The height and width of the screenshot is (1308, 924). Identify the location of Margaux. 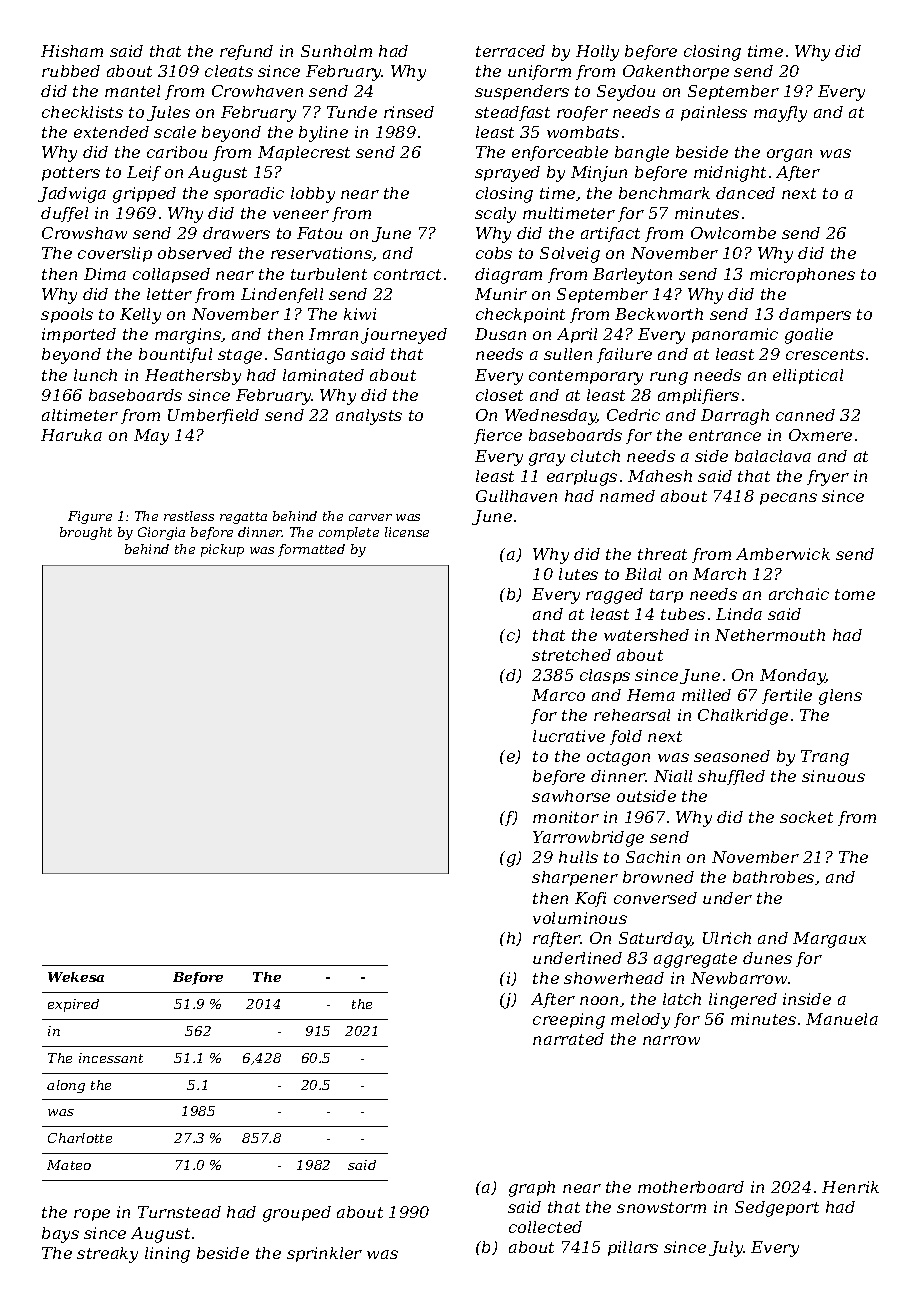
(829, 940).
